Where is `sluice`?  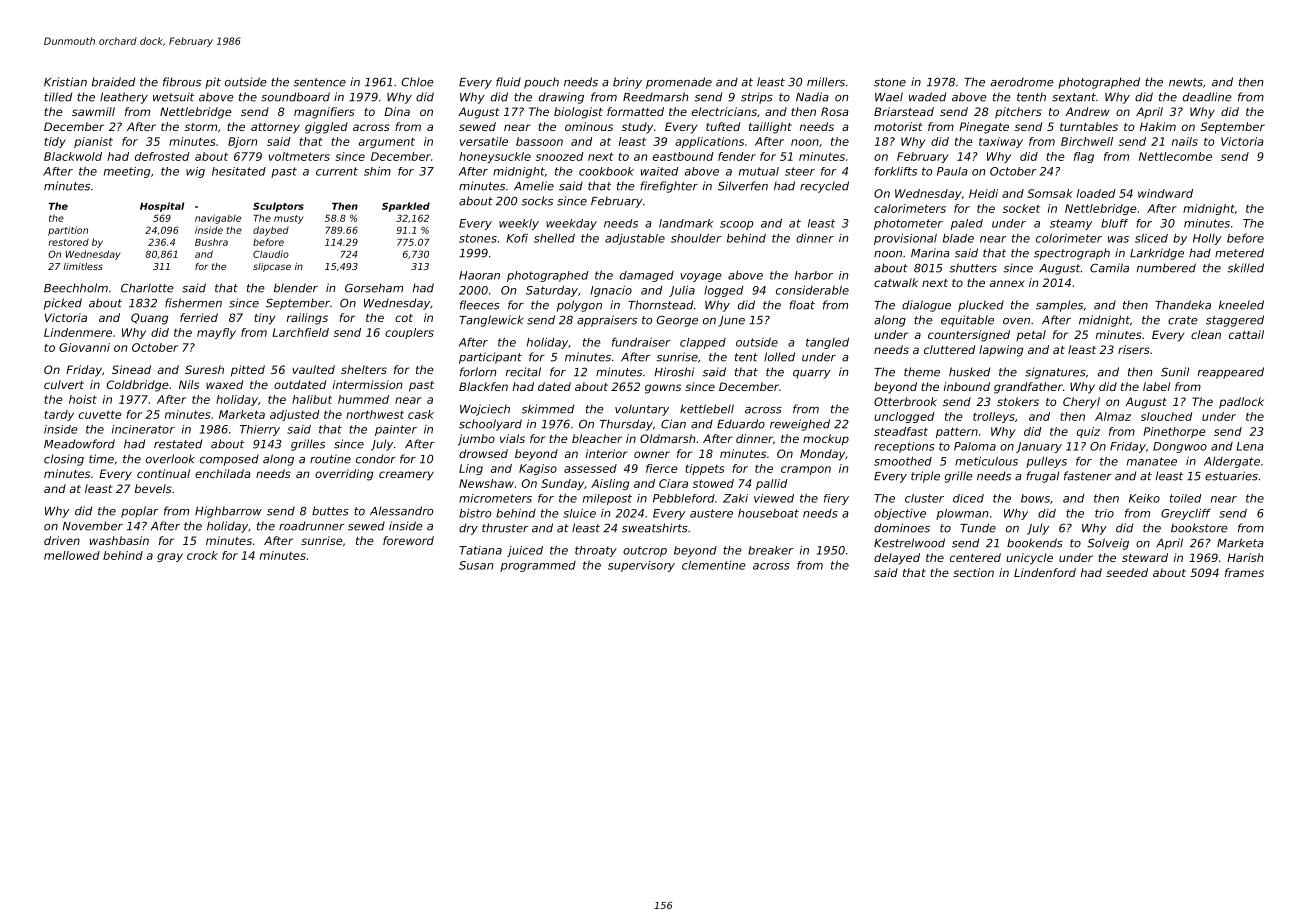
sluice is located at coordinates (579, 513).
